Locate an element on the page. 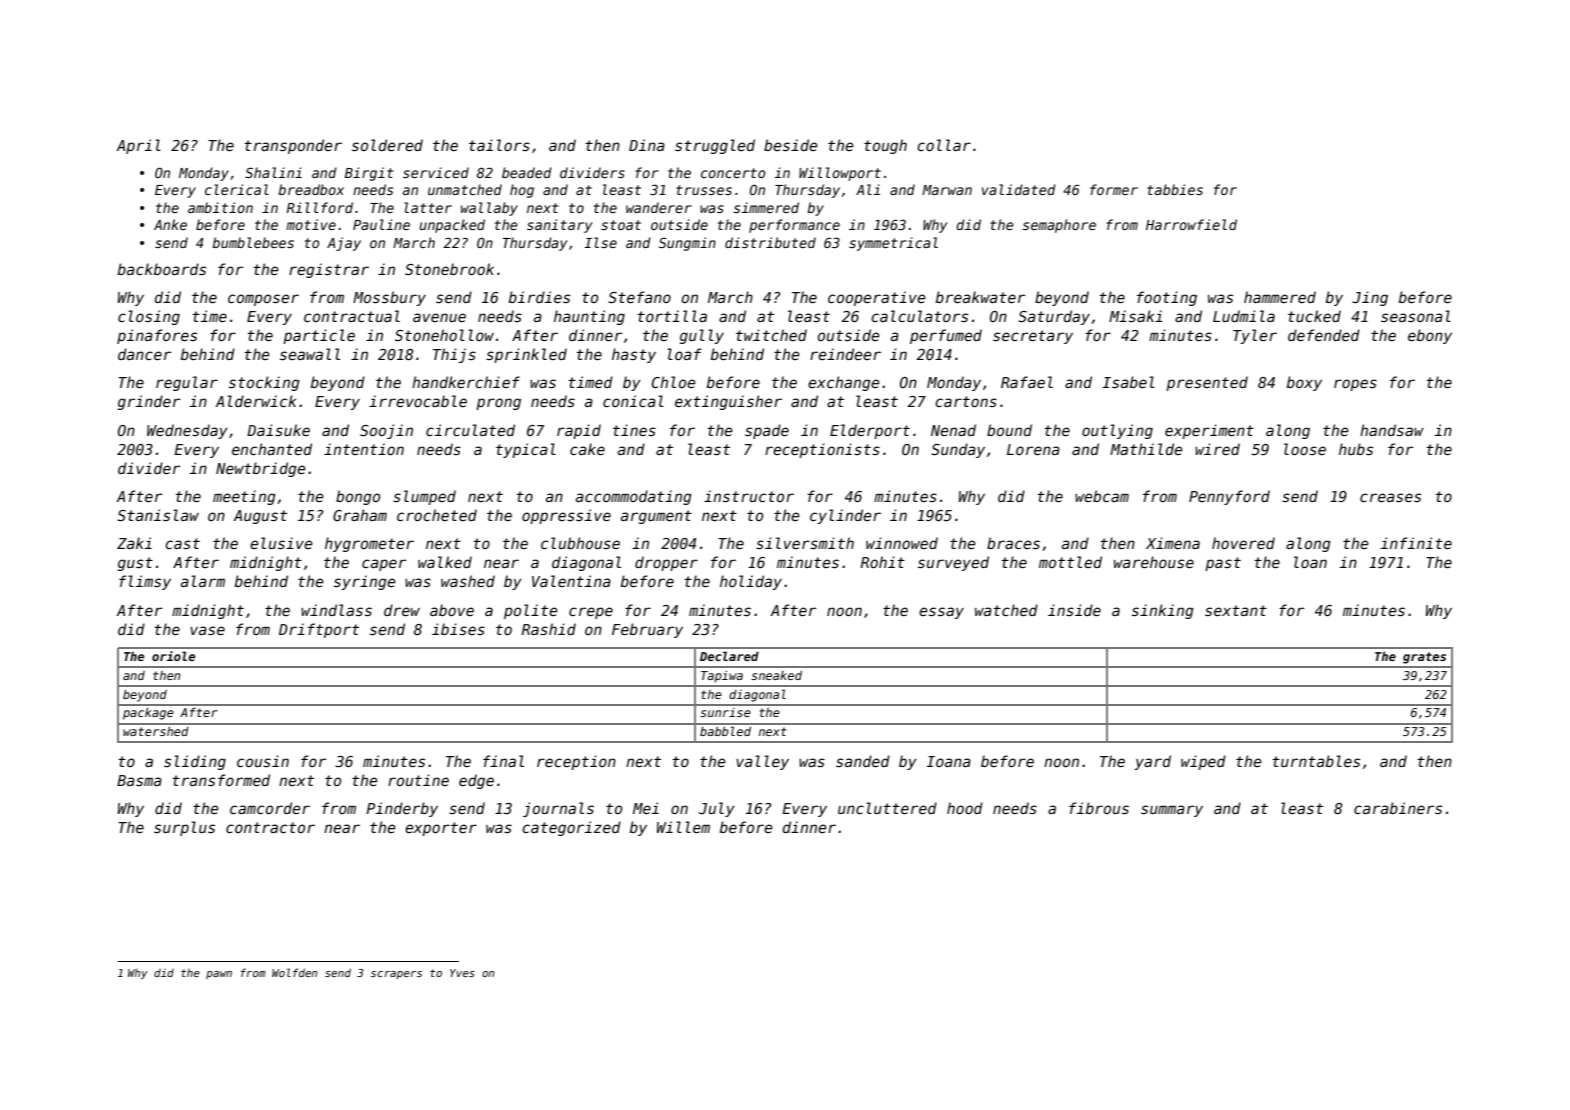  collar is located at coordinates (944, 145).
